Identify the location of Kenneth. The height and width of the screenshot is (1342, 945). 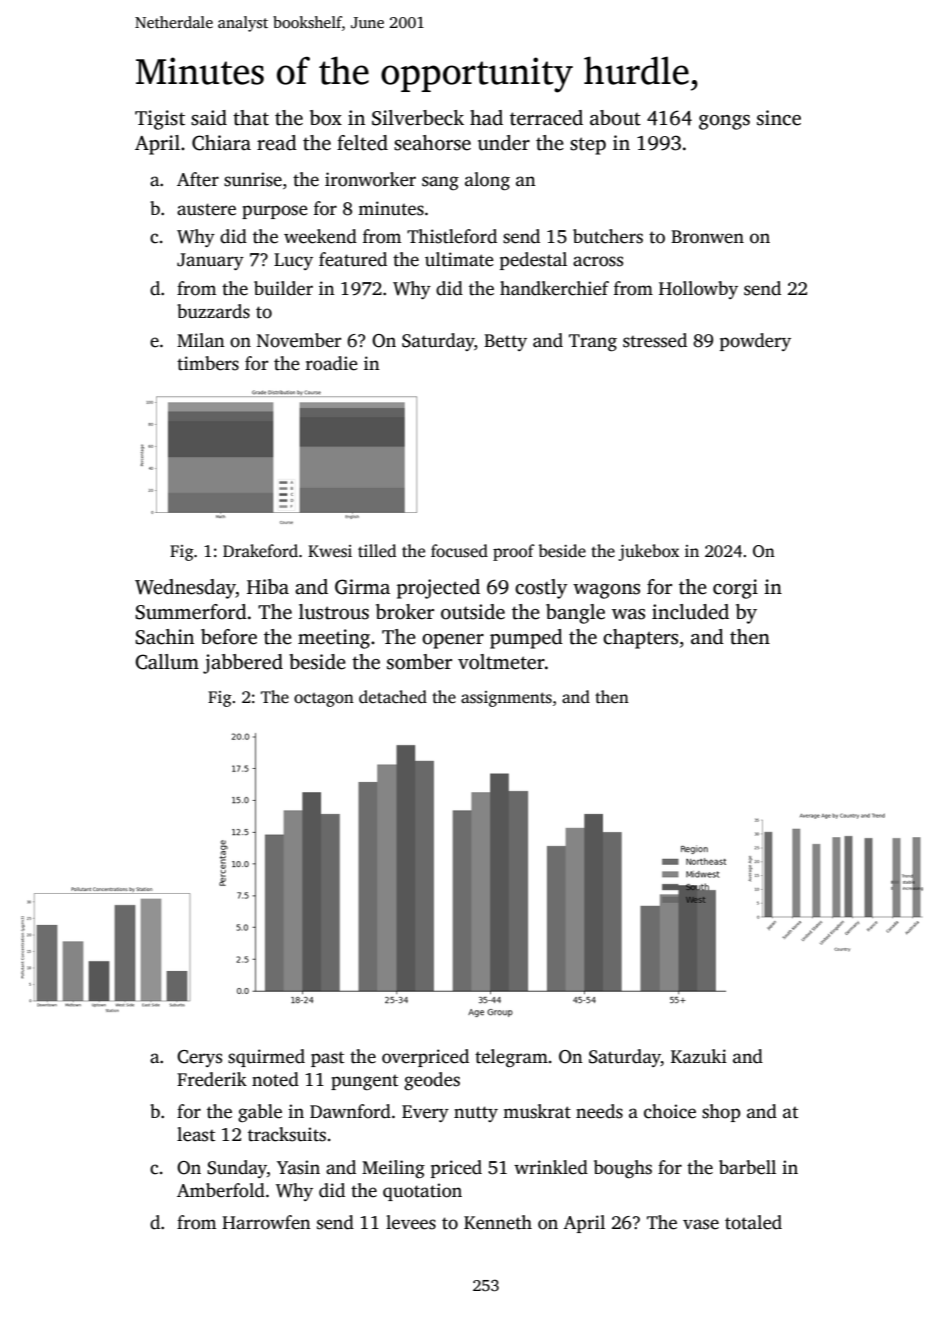
(498, 1222).
